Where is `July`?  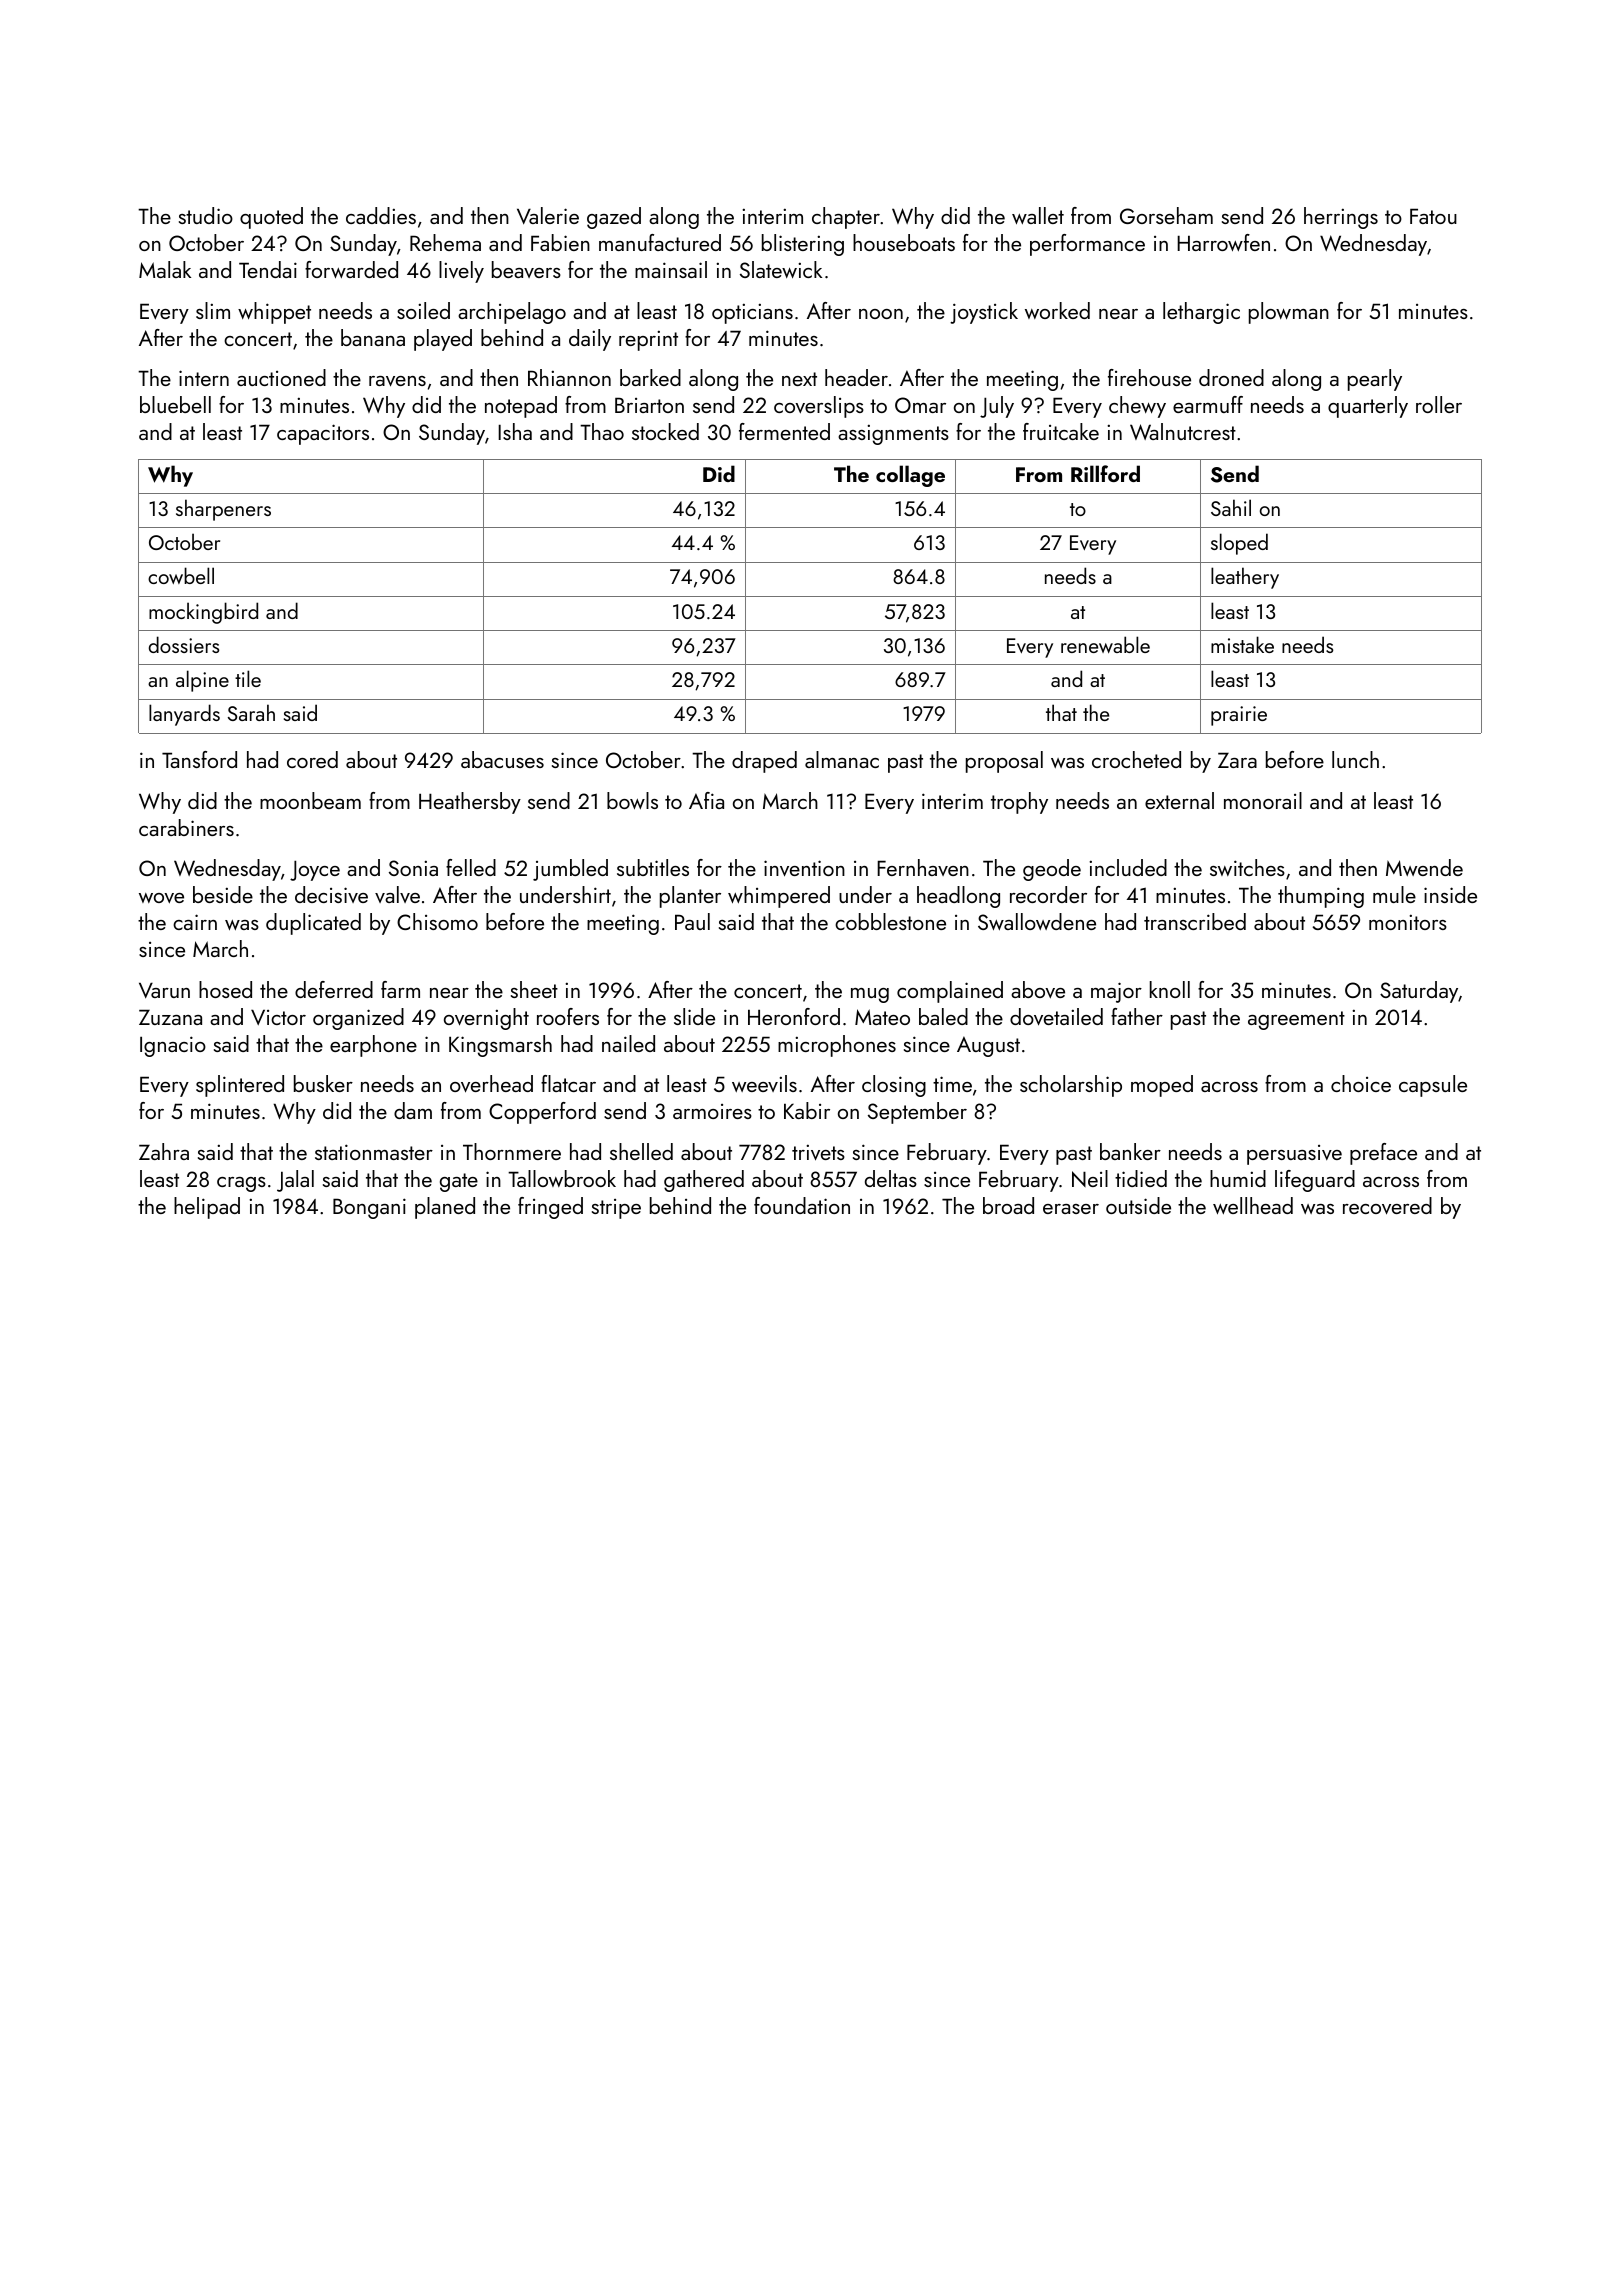 July is located at coordinates (997, 407).
